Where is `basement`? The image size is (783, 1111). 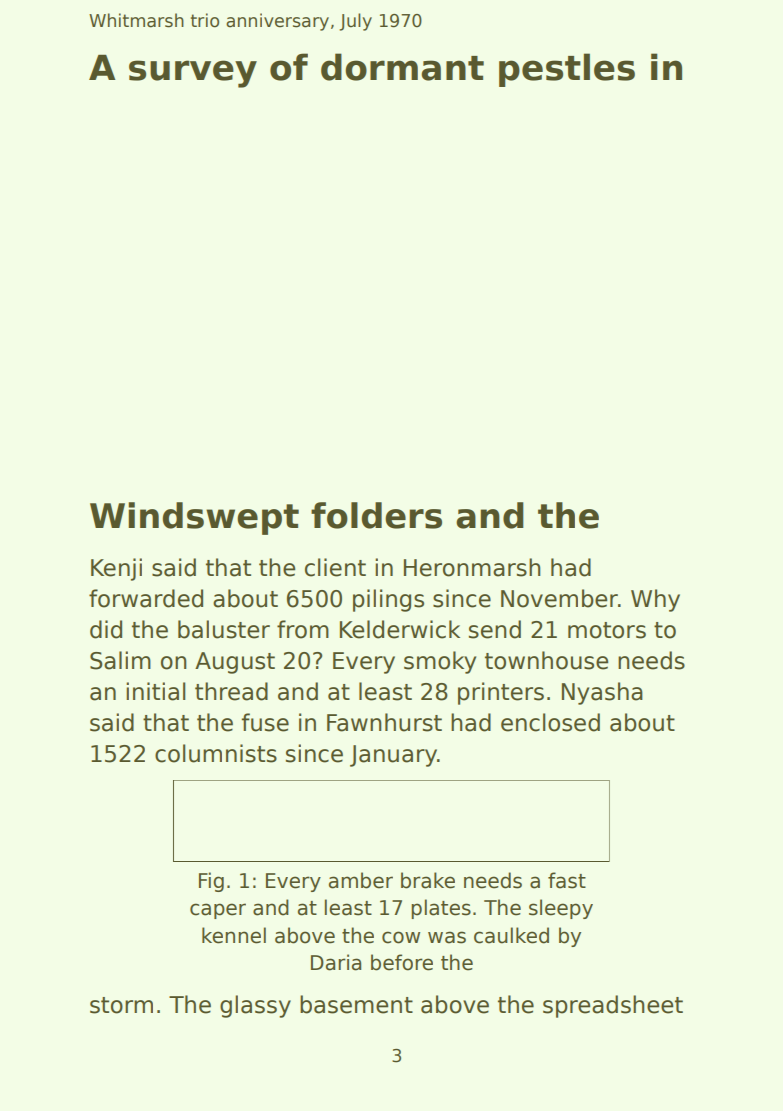
basement is located at coordinates (356, 1004).
